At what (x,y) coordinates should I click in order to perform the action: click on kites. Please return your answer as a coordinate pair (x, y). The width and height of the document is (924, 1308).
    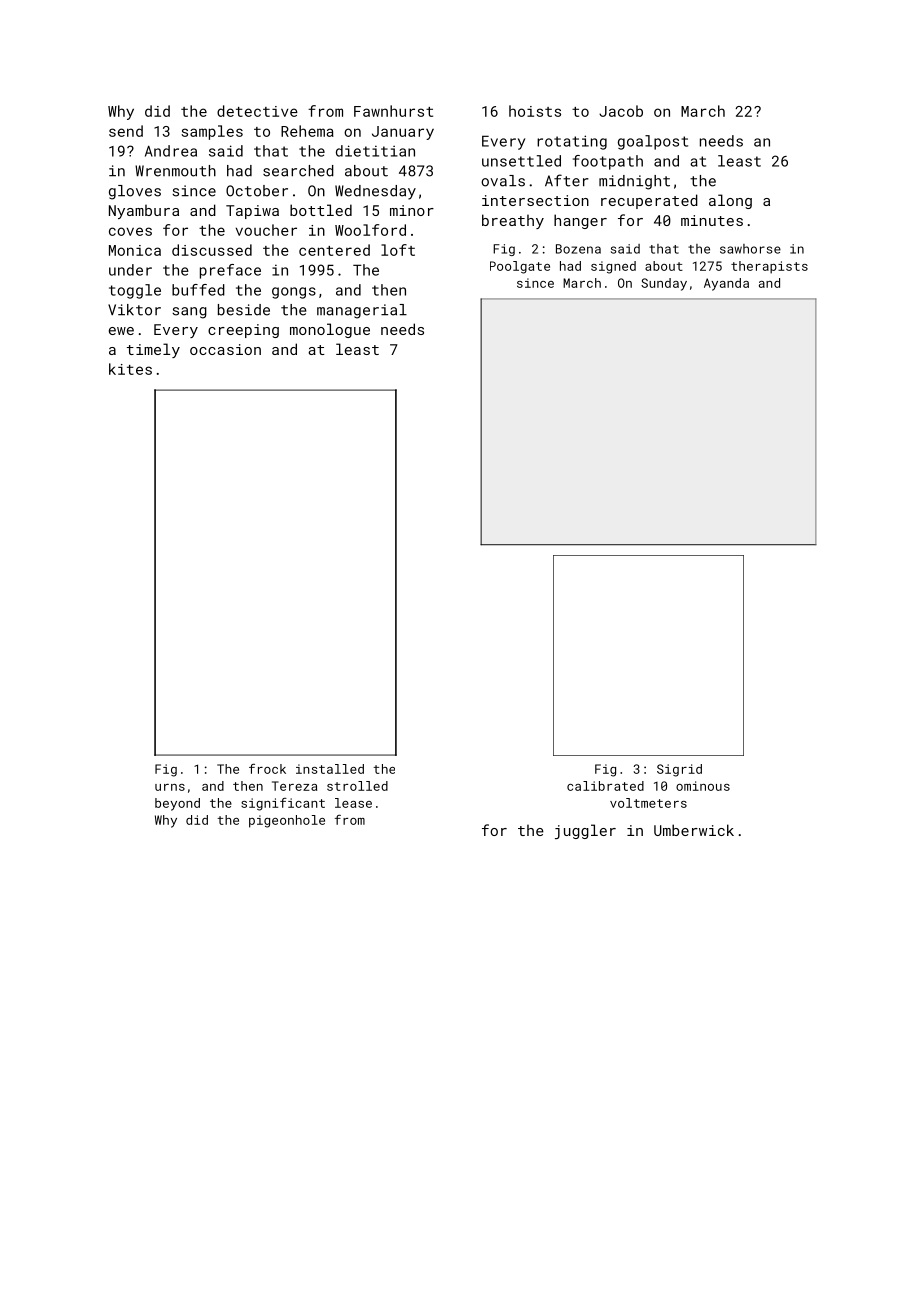
    Looking at the image, I should click on (130, 369).
